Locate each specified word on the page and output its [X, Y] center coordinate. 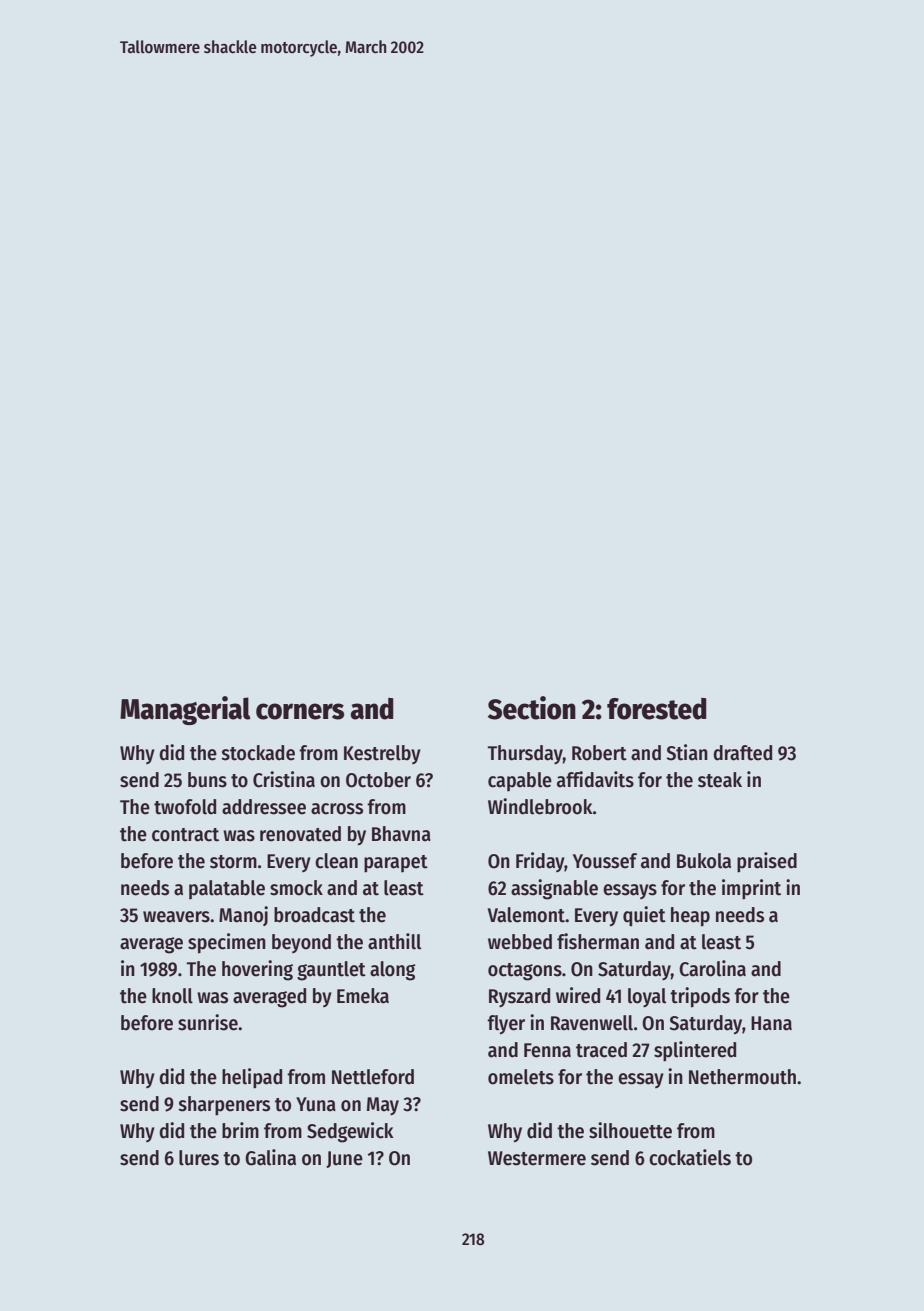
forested [657, 709]
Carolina [712, 968]
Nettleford [373, 1077]
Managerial [185, 710]
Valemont [526, 915]
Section [532, 708]
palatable [227, 889]
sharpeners [224, 1106]
